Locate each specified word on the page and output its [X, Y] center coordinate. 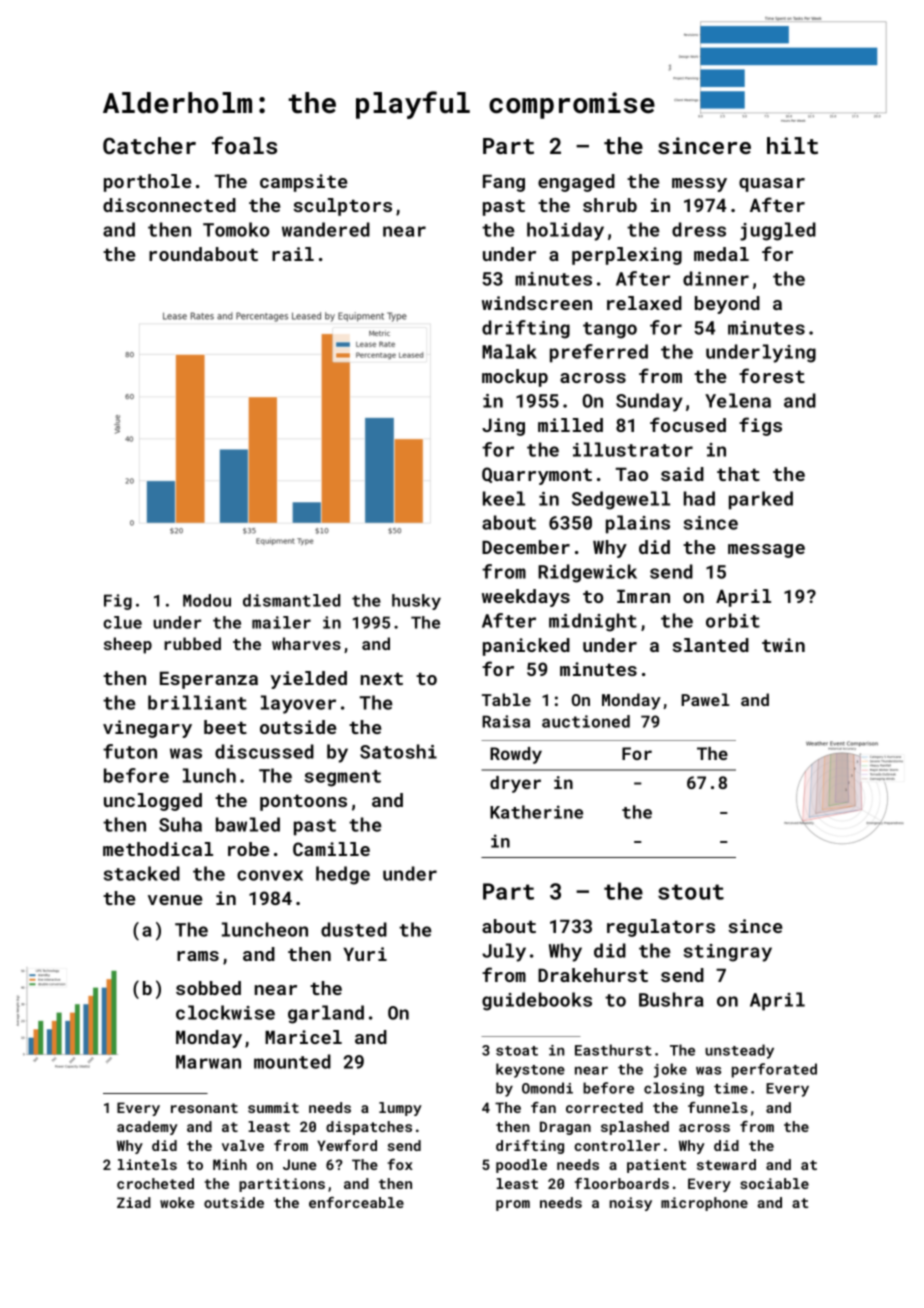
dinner [716, 278]
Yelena [738, 400]
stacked [142, 873]
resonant [204, 1108]
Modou [207, 600]
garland [326, 1014]
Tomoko [236, 229]
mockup [515, 378]
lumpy [400, 1109]
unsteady [739, 1051]
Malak [509, 351]
